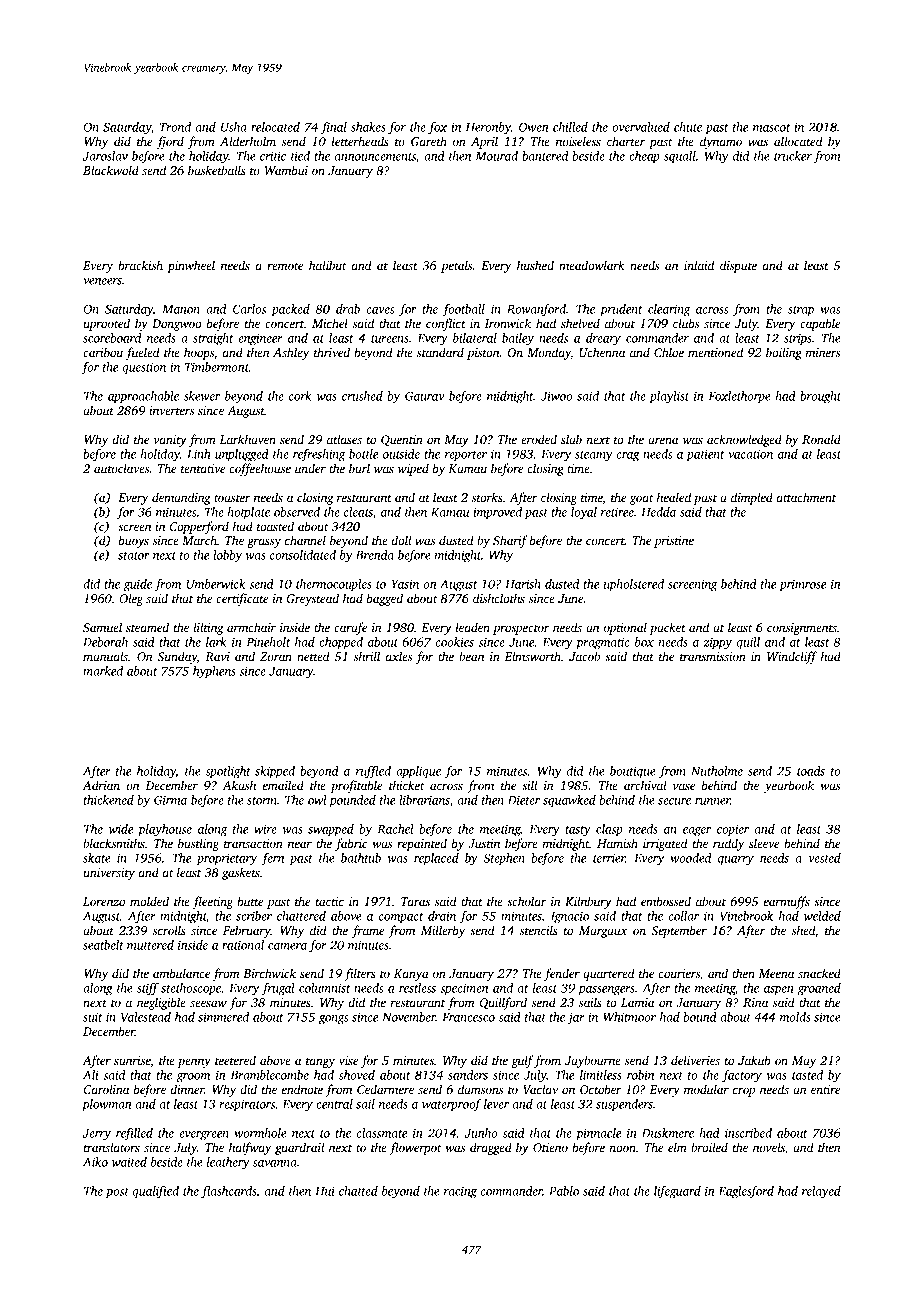 The image size is (924, 1308). What do you see at coordinates (823, 352) in the screenshot?
I see `miners` at bounding box center [823, 352].
